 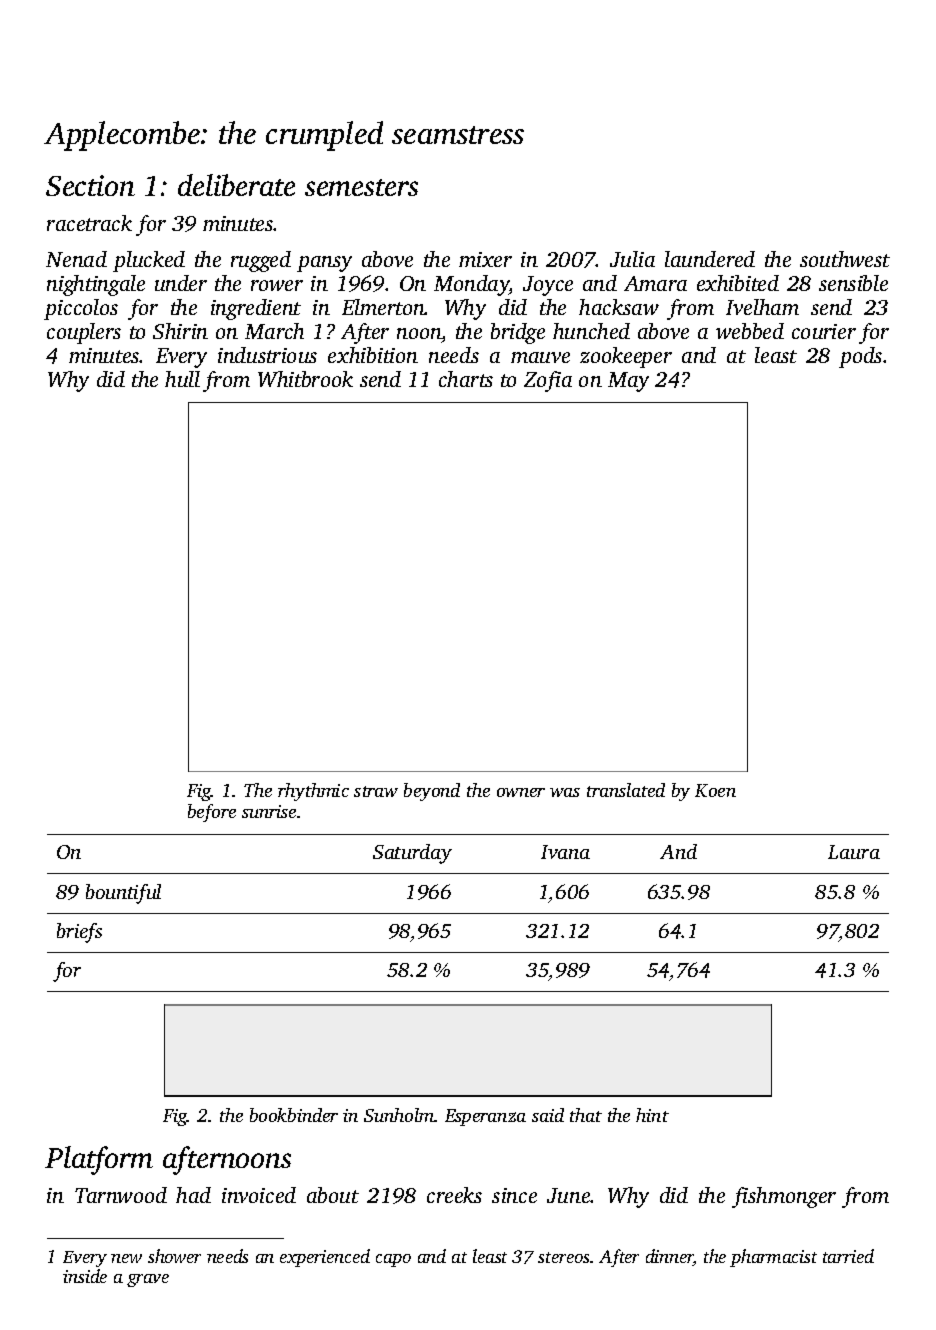 What do you see at coordinates (632, 259) in the screenshot?
I see `Julia` at bounding box center [632, 259].
